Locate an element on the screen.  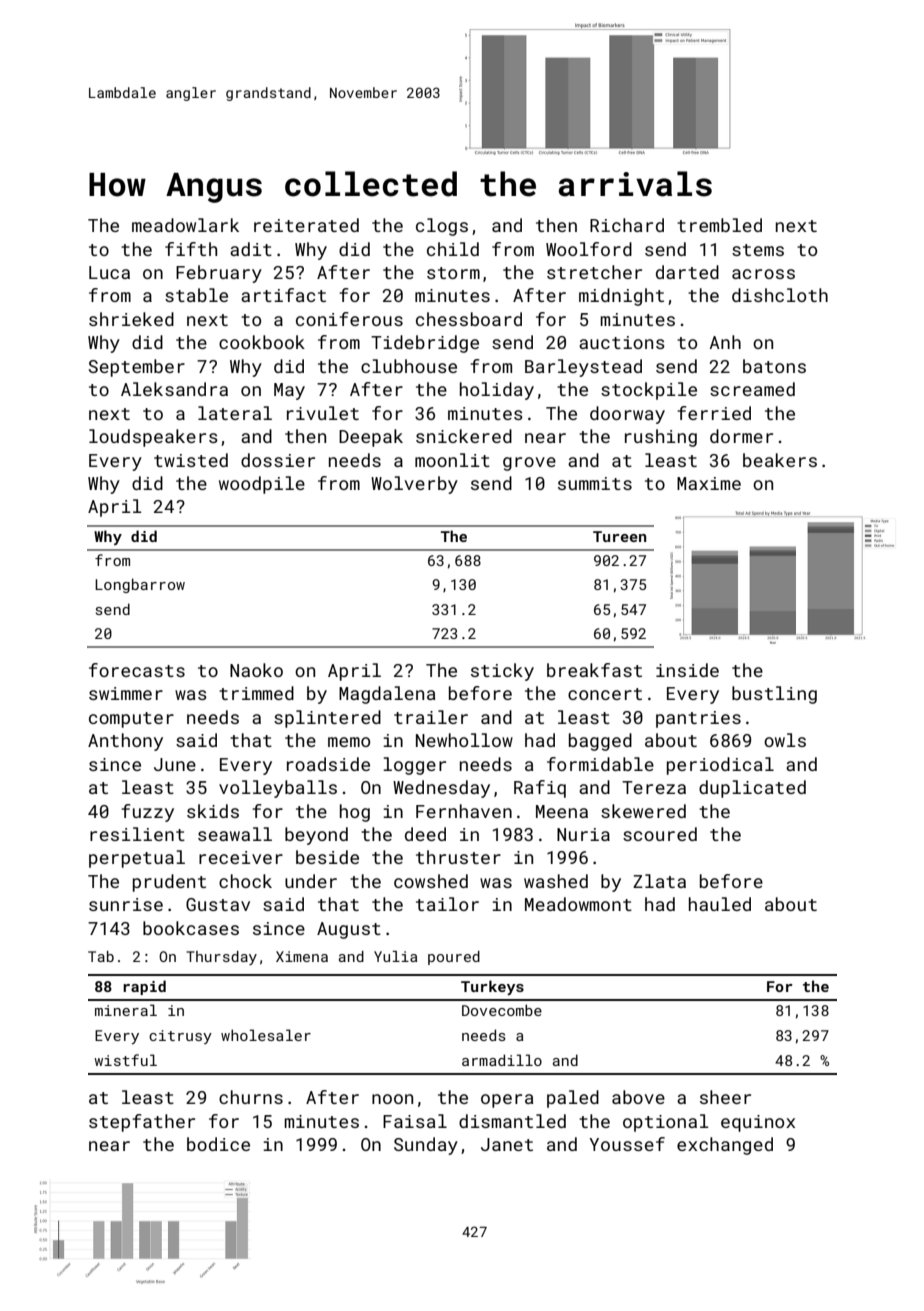
sticky is located at coordinates (502, 672).
